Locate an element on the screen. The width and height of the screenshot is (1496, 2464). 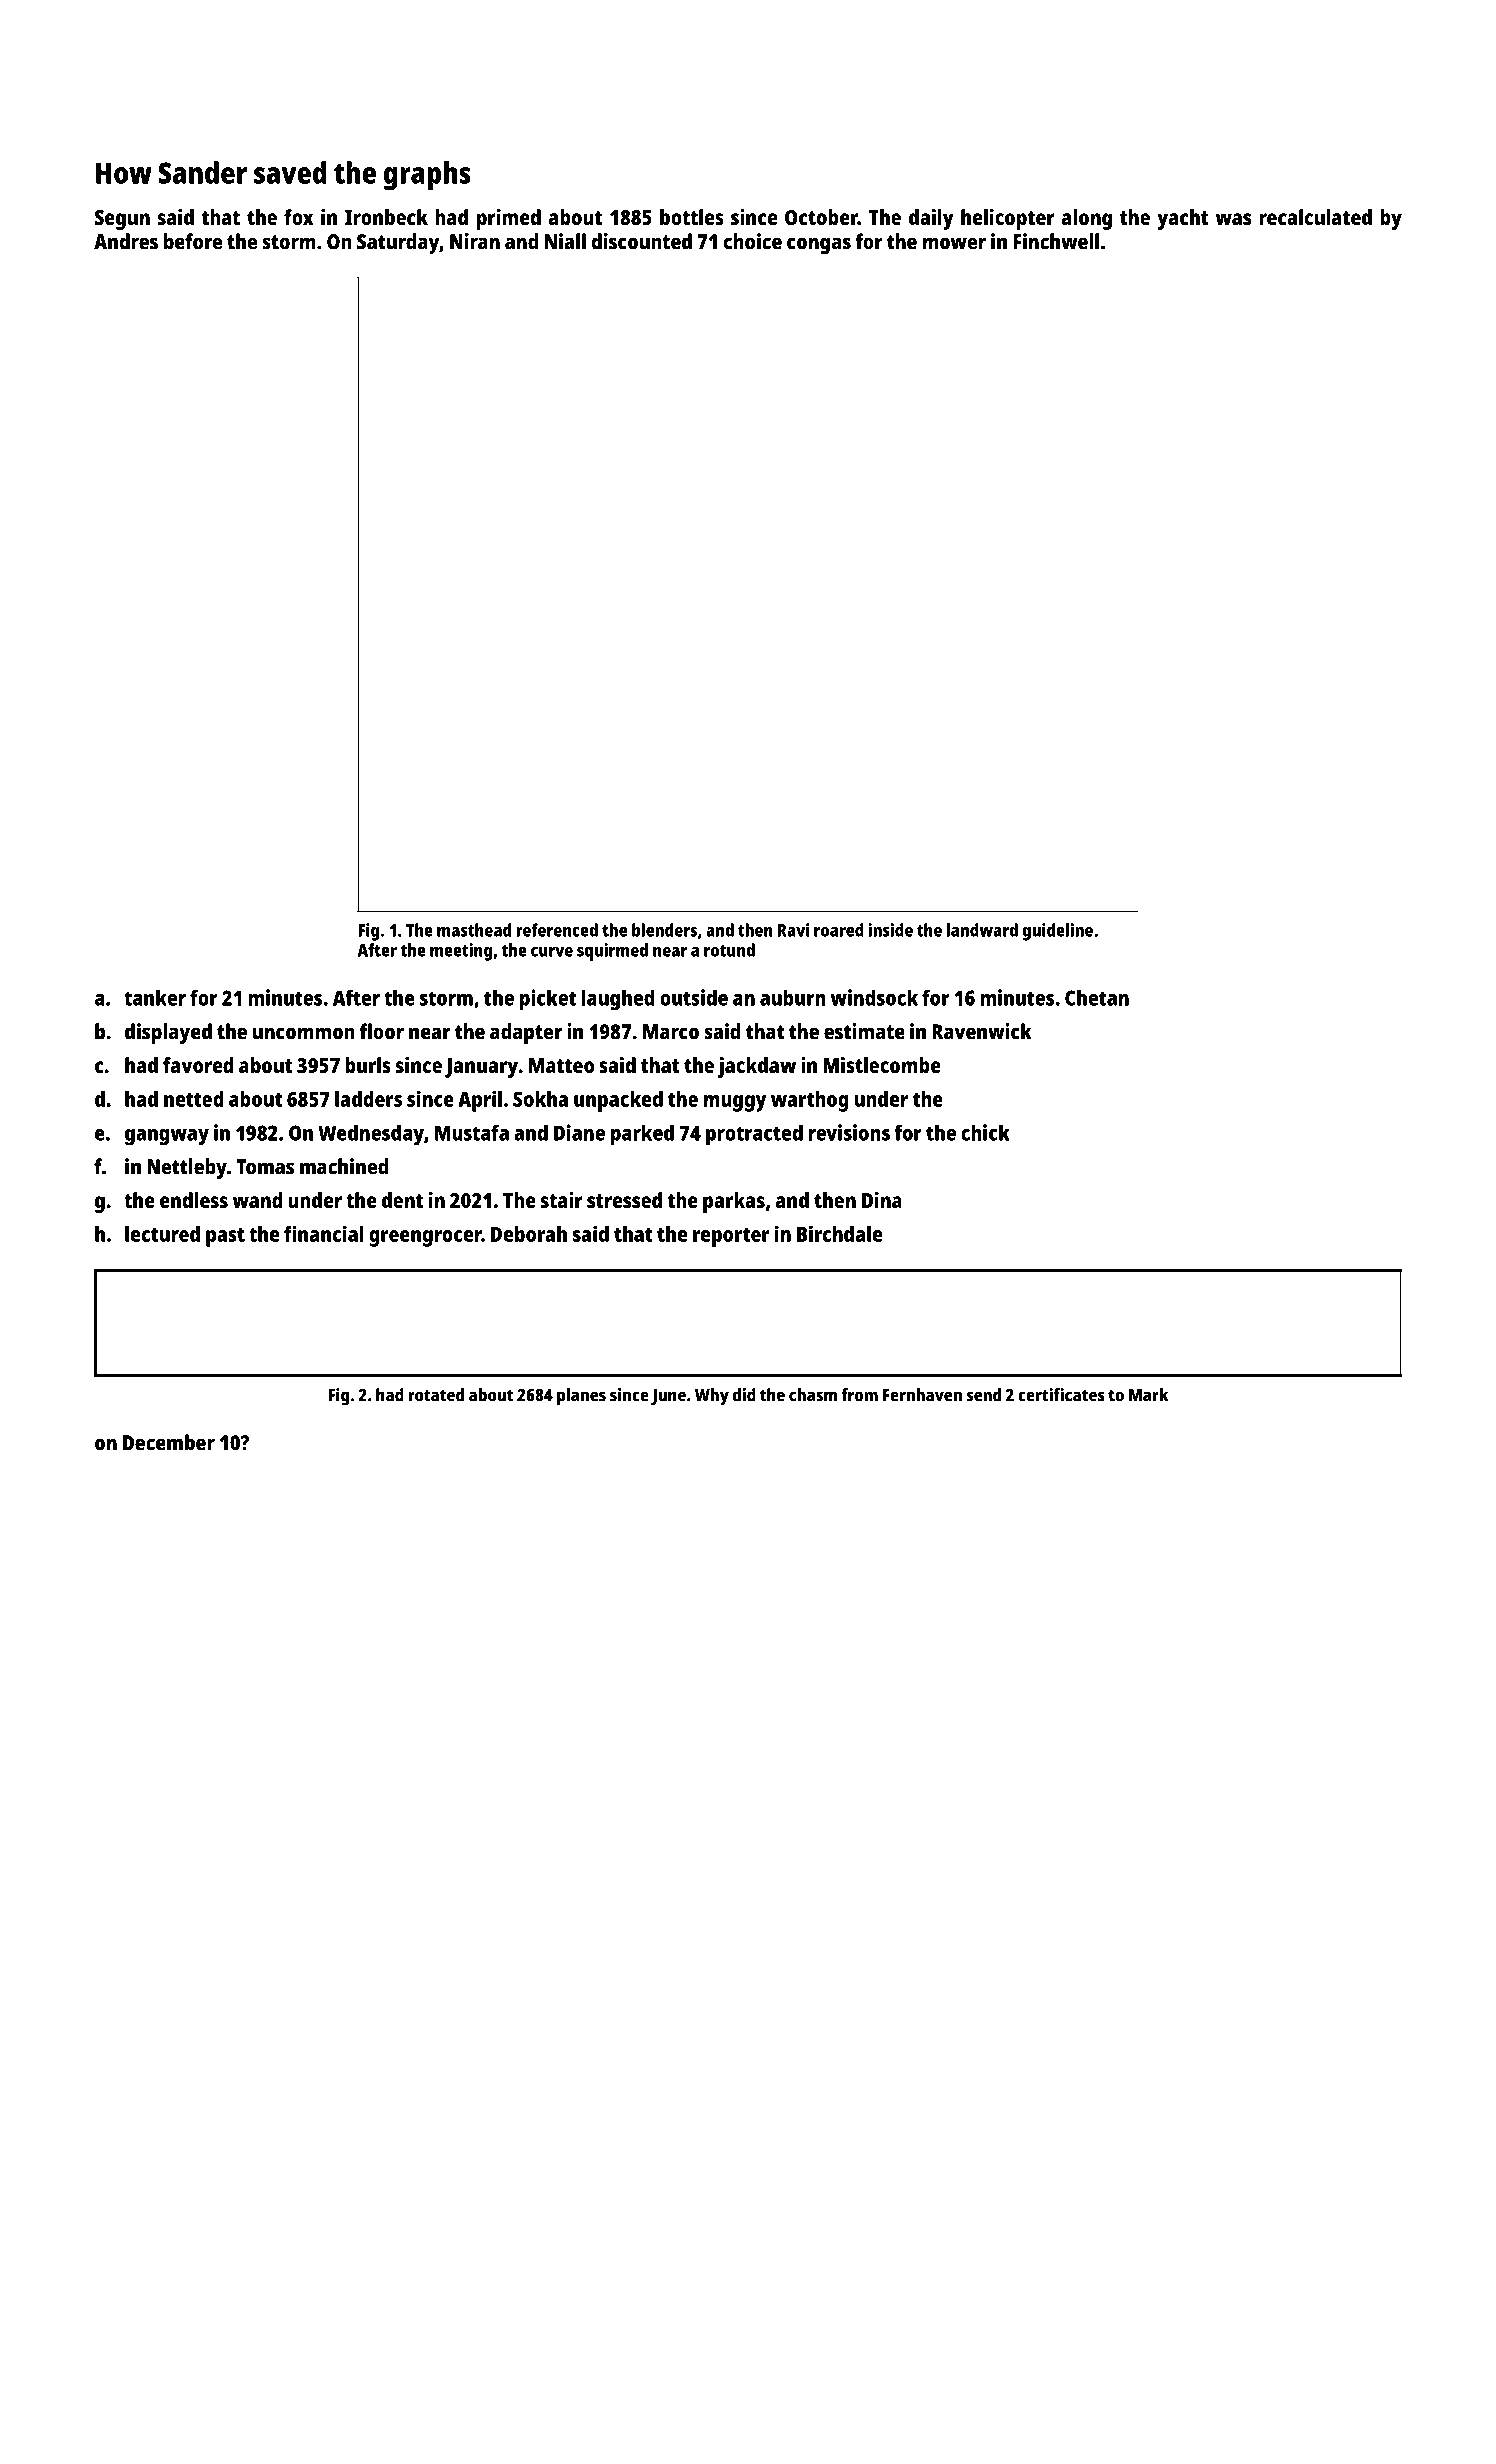
meeting is located at coordinates (461, 952).
